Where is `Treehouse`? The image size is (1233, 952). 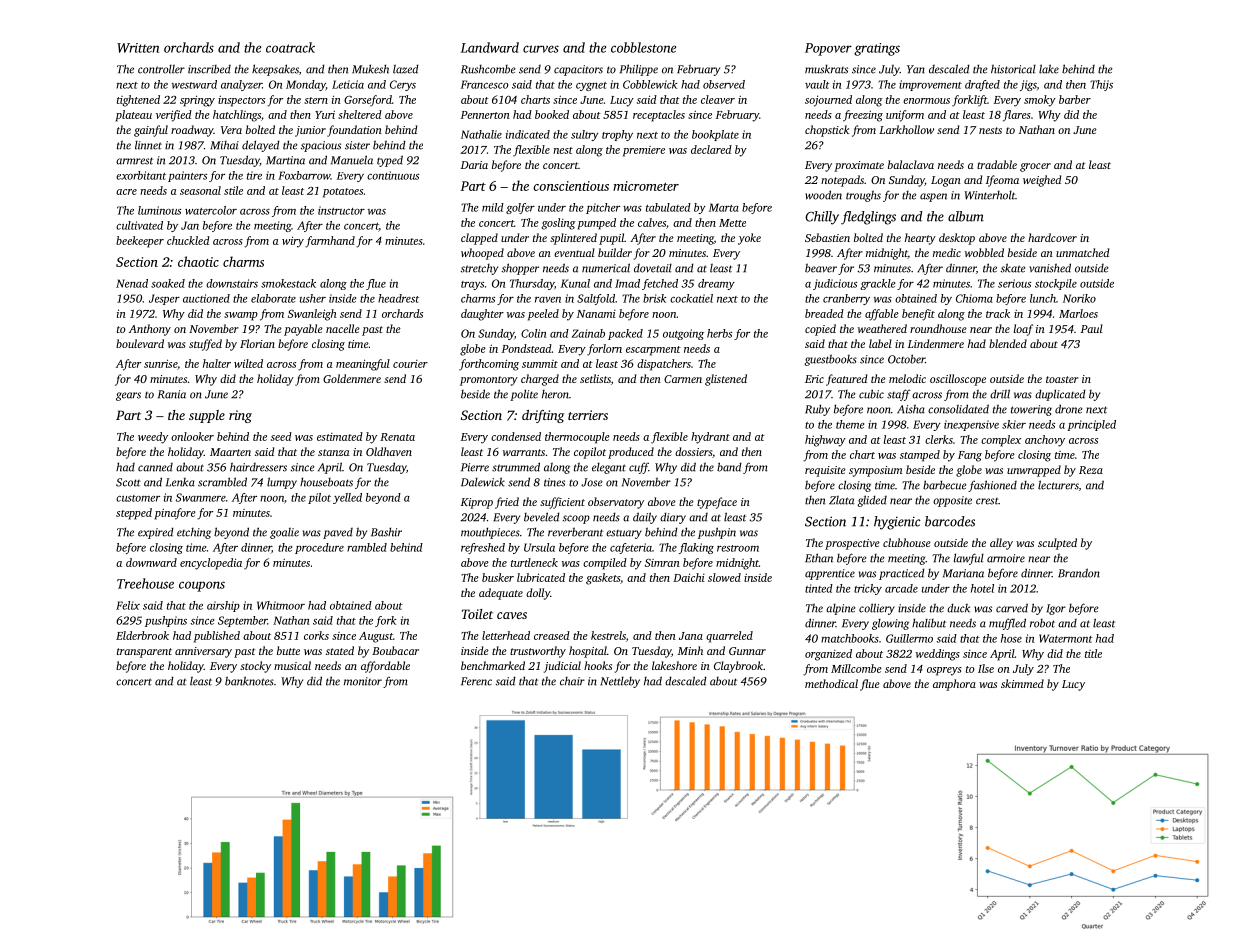 Treehouse is located at coordinates (145, 583).
